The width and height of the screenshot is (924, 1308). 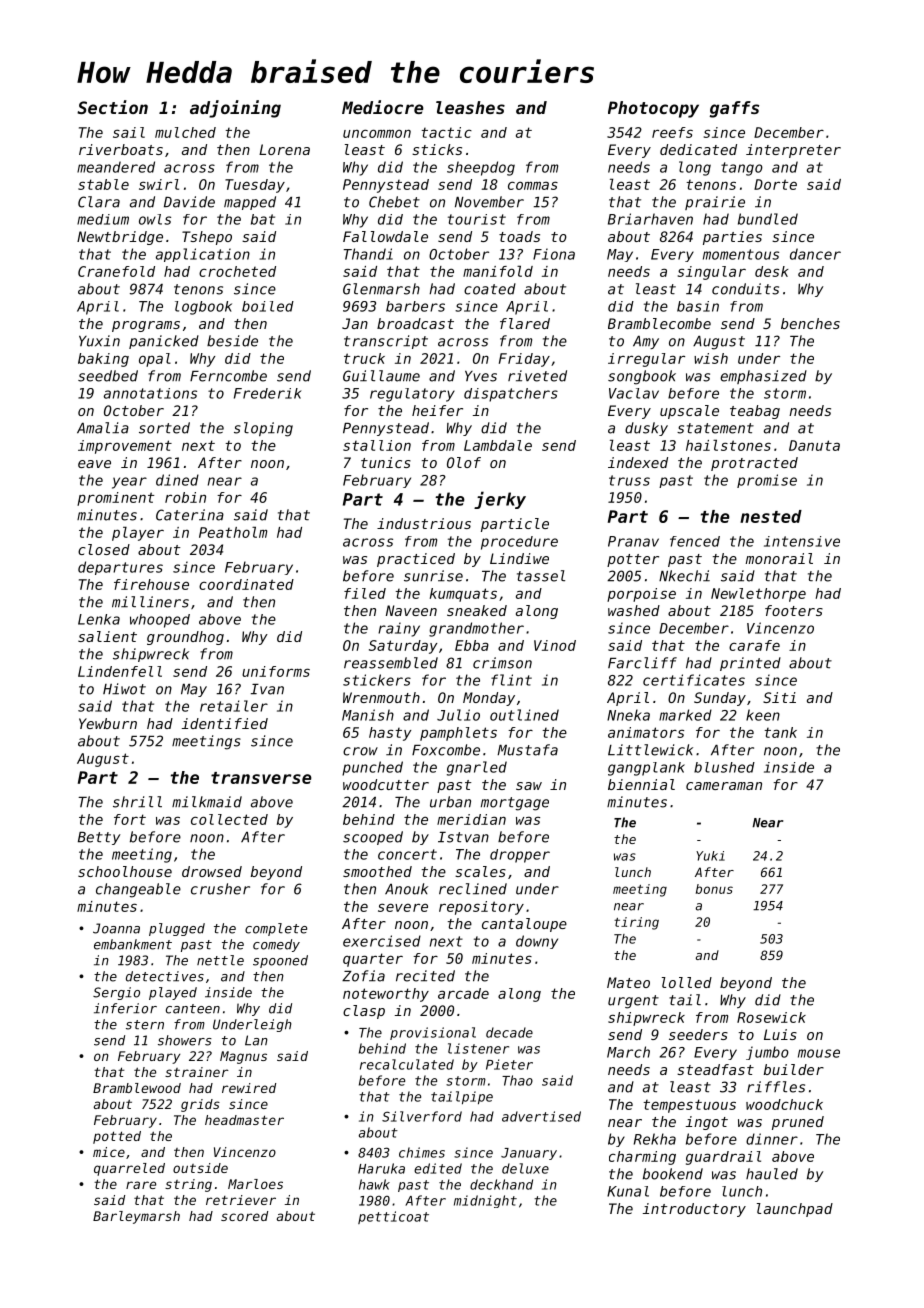 What do you see at coordinates (745, 289) in the screenshot?
I see `conduits` at bounding box center [745, 289].
